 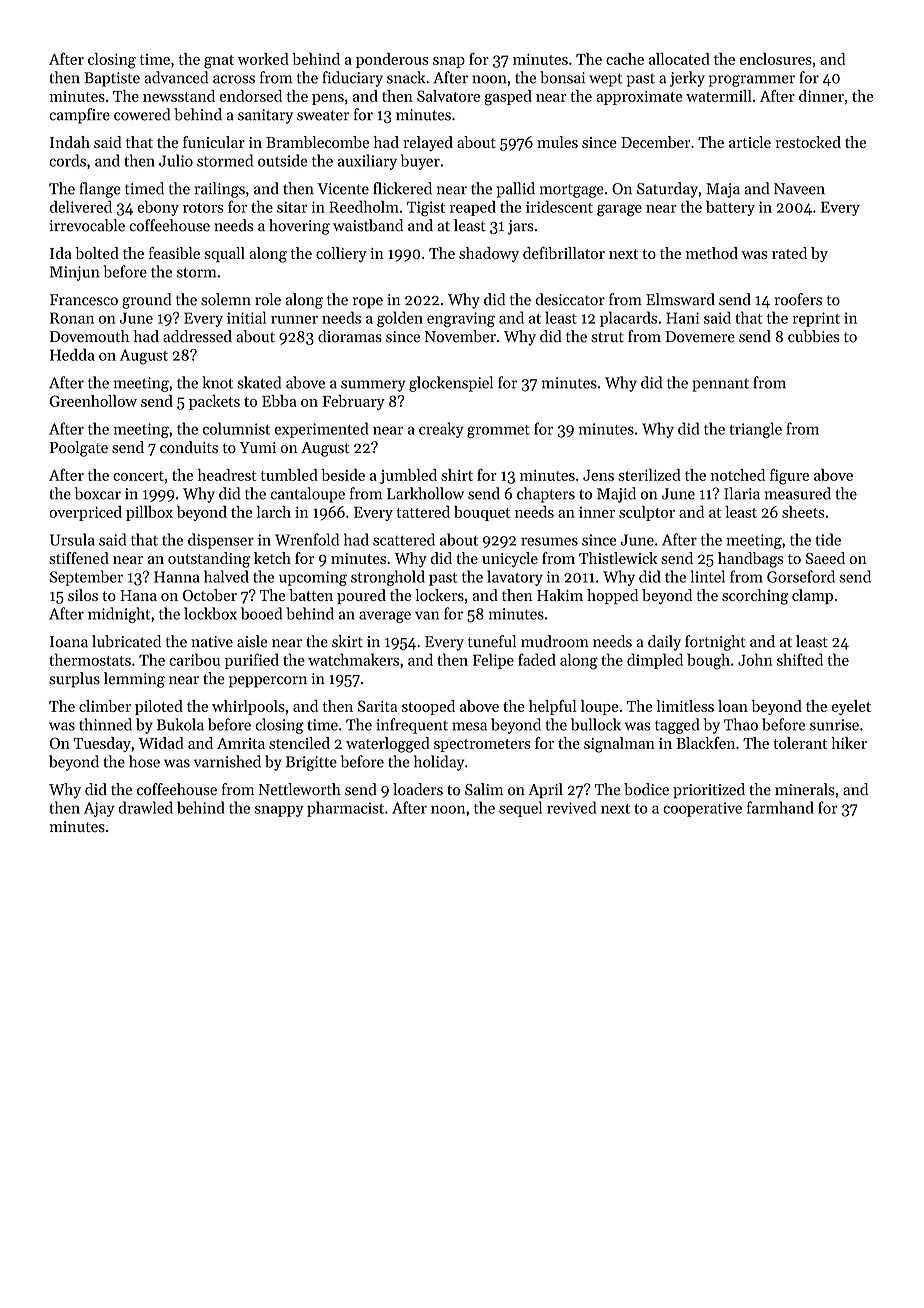 What do you see at coordinates (392, 60) in the image?
I see `ponderous` at bounding box center [392, 60].
